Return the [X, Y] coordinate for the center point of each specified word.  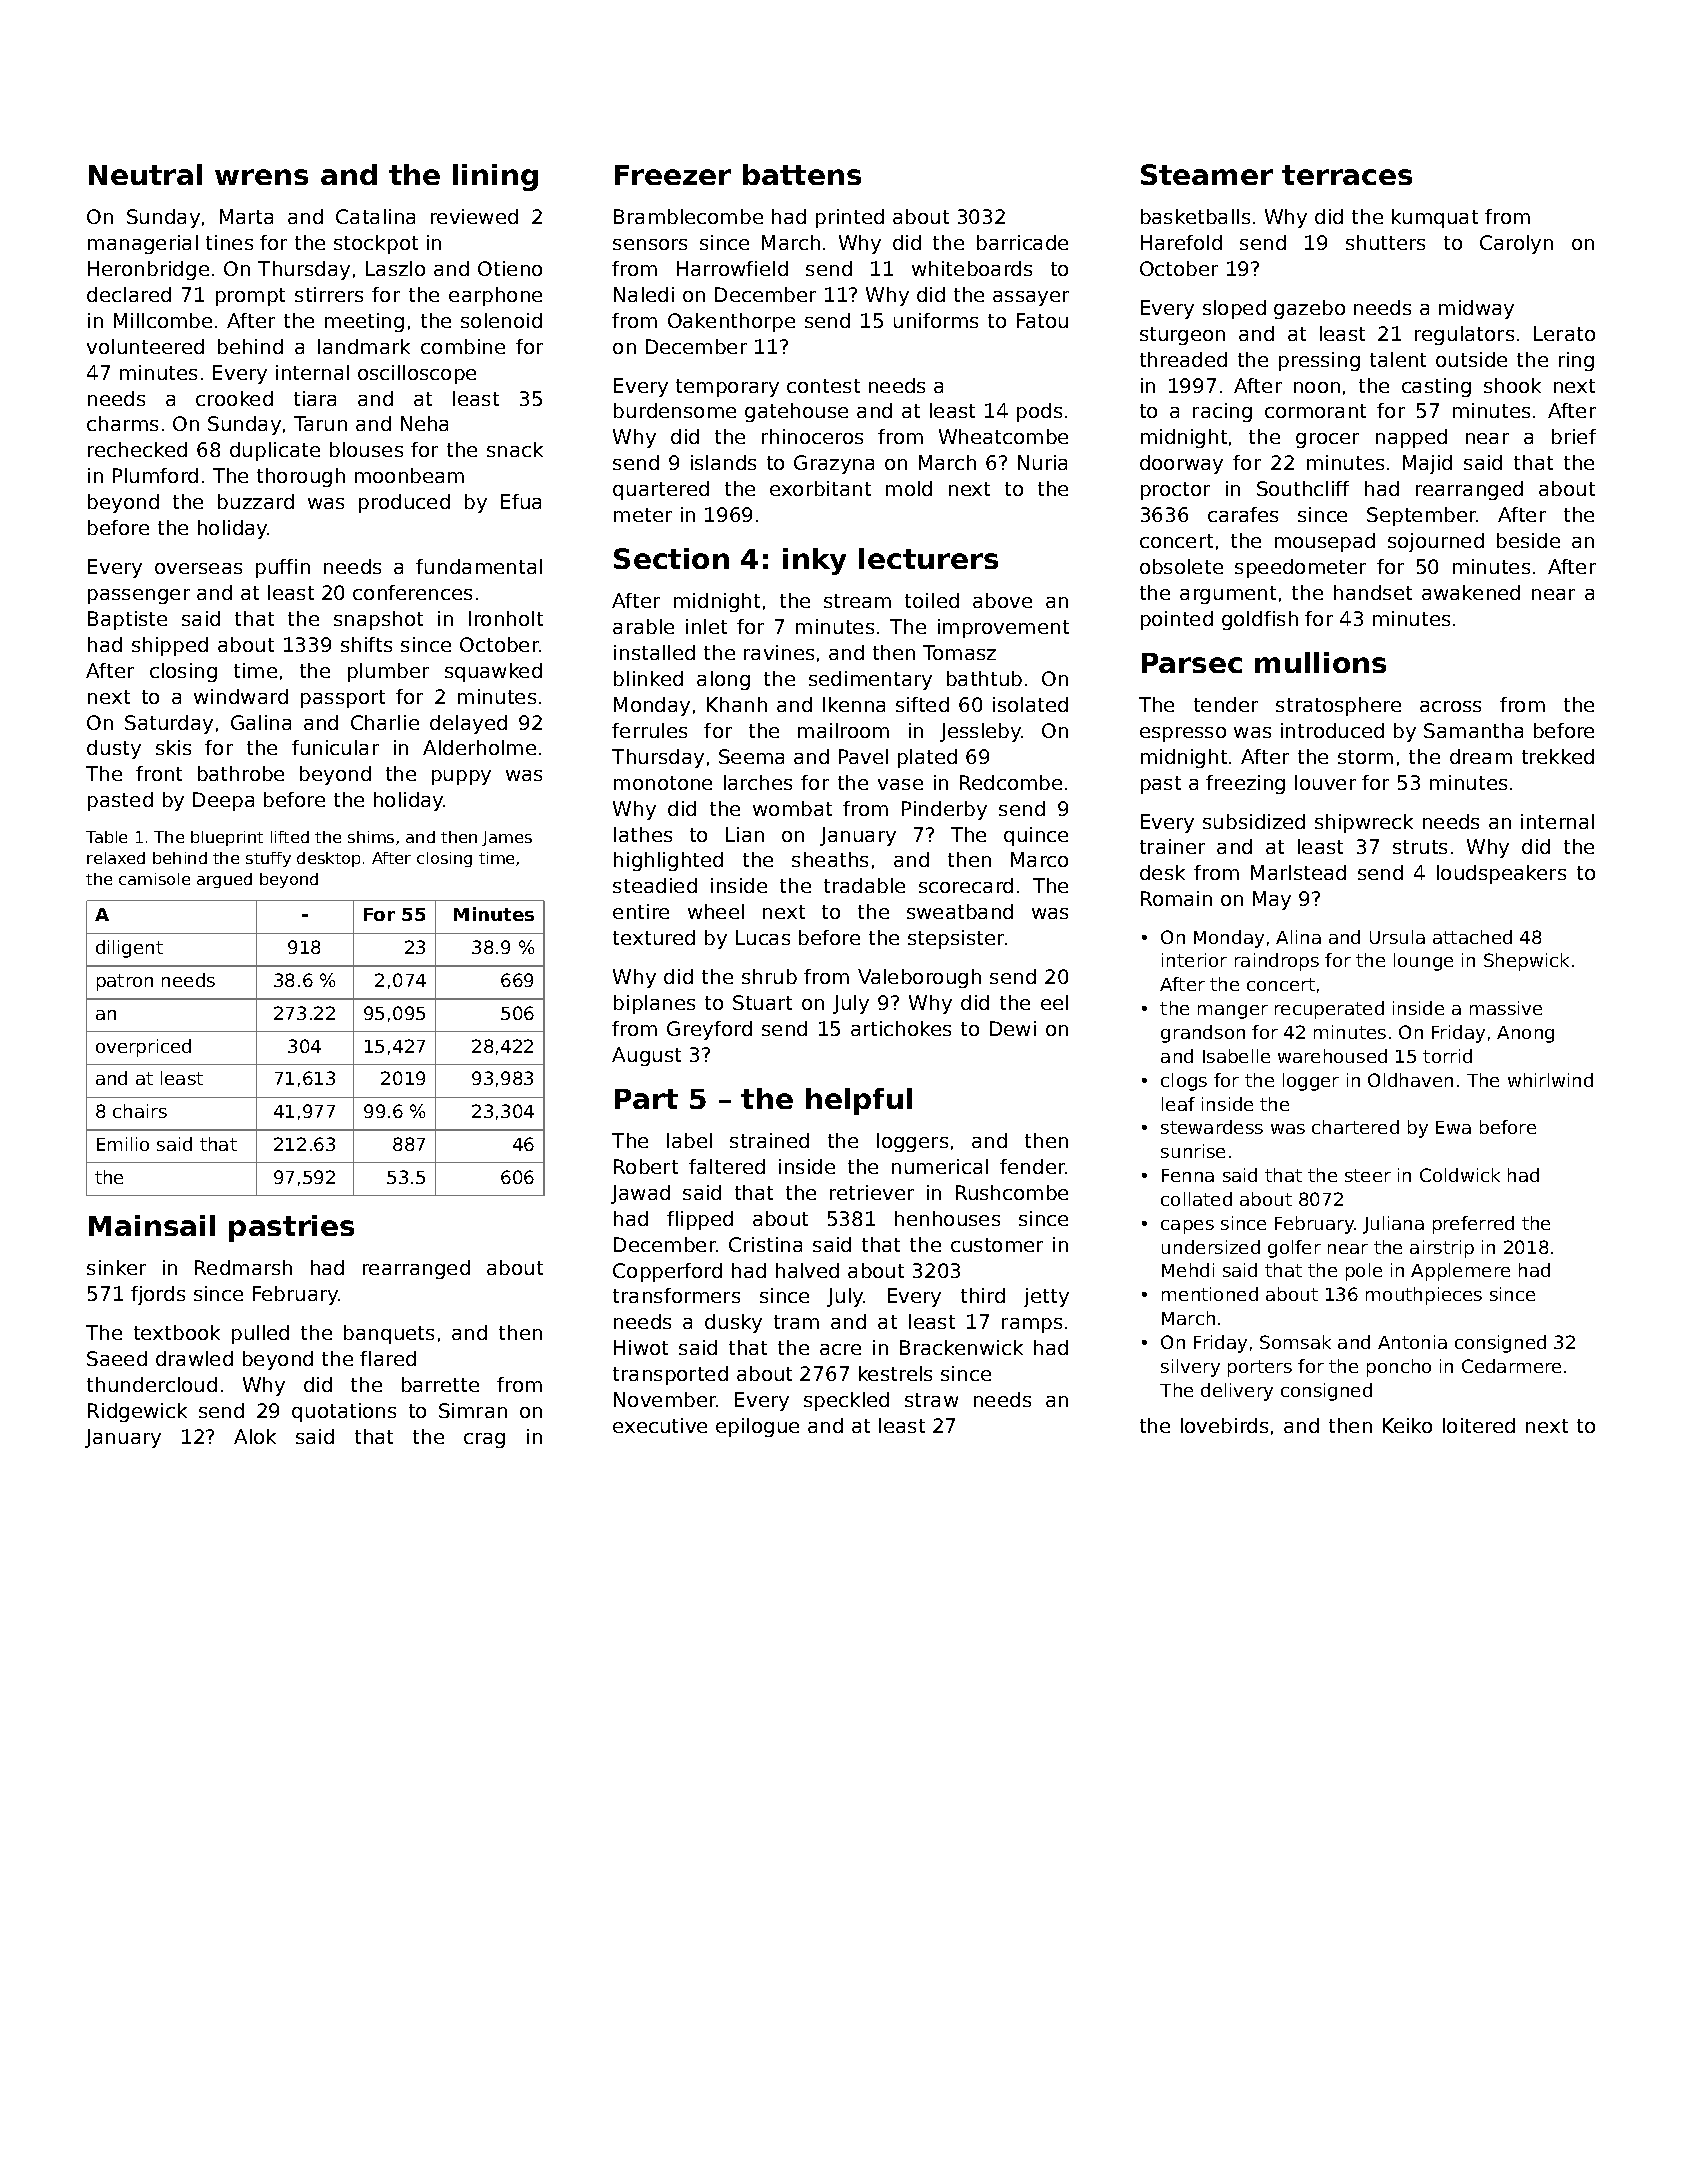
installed [654, 652]
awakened [1471, 592]
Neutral [145, 174]
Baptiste [127, 620]
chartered [1355, 1127]
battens [802, 174]
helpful [859, 1101]
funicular [335, 747]
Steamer [1207, 174]
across [1450, 706]
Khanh [737, 704]
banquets [389, 1334]
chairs [140, 1111]
